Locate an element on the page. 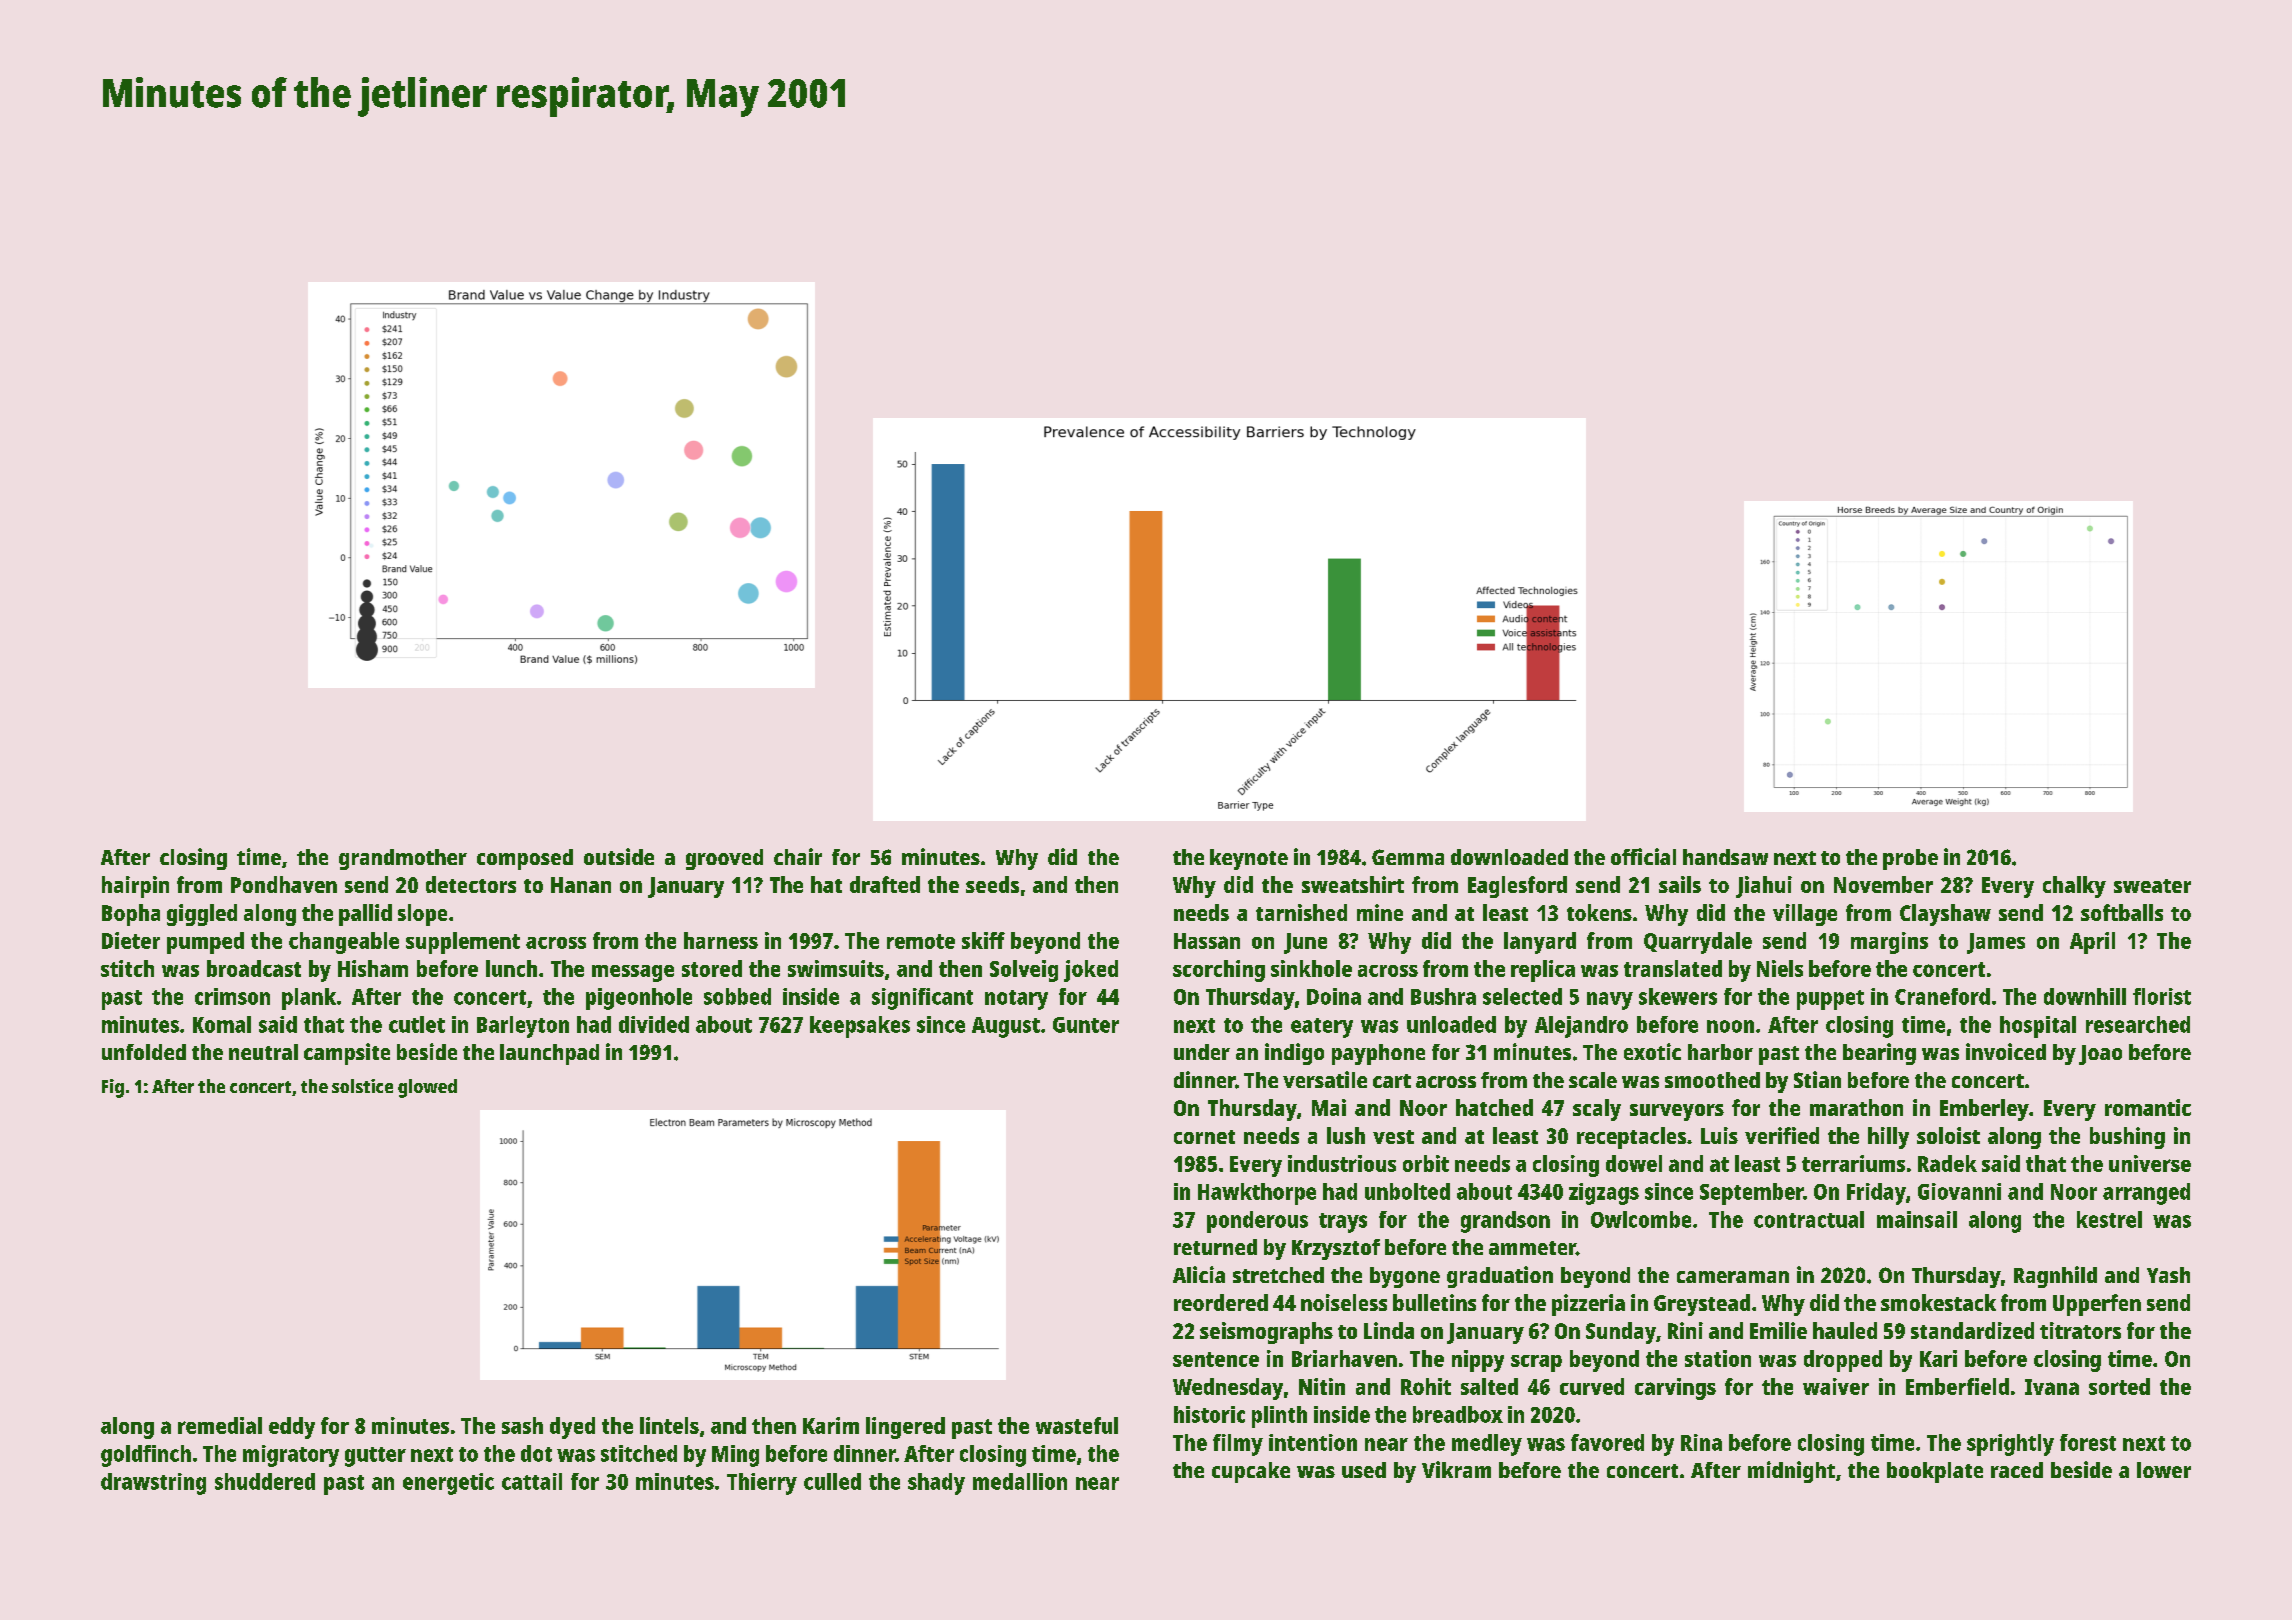 The height and width of the document is (1620, 2292). hairpin is located at coordinates (135, 887).
